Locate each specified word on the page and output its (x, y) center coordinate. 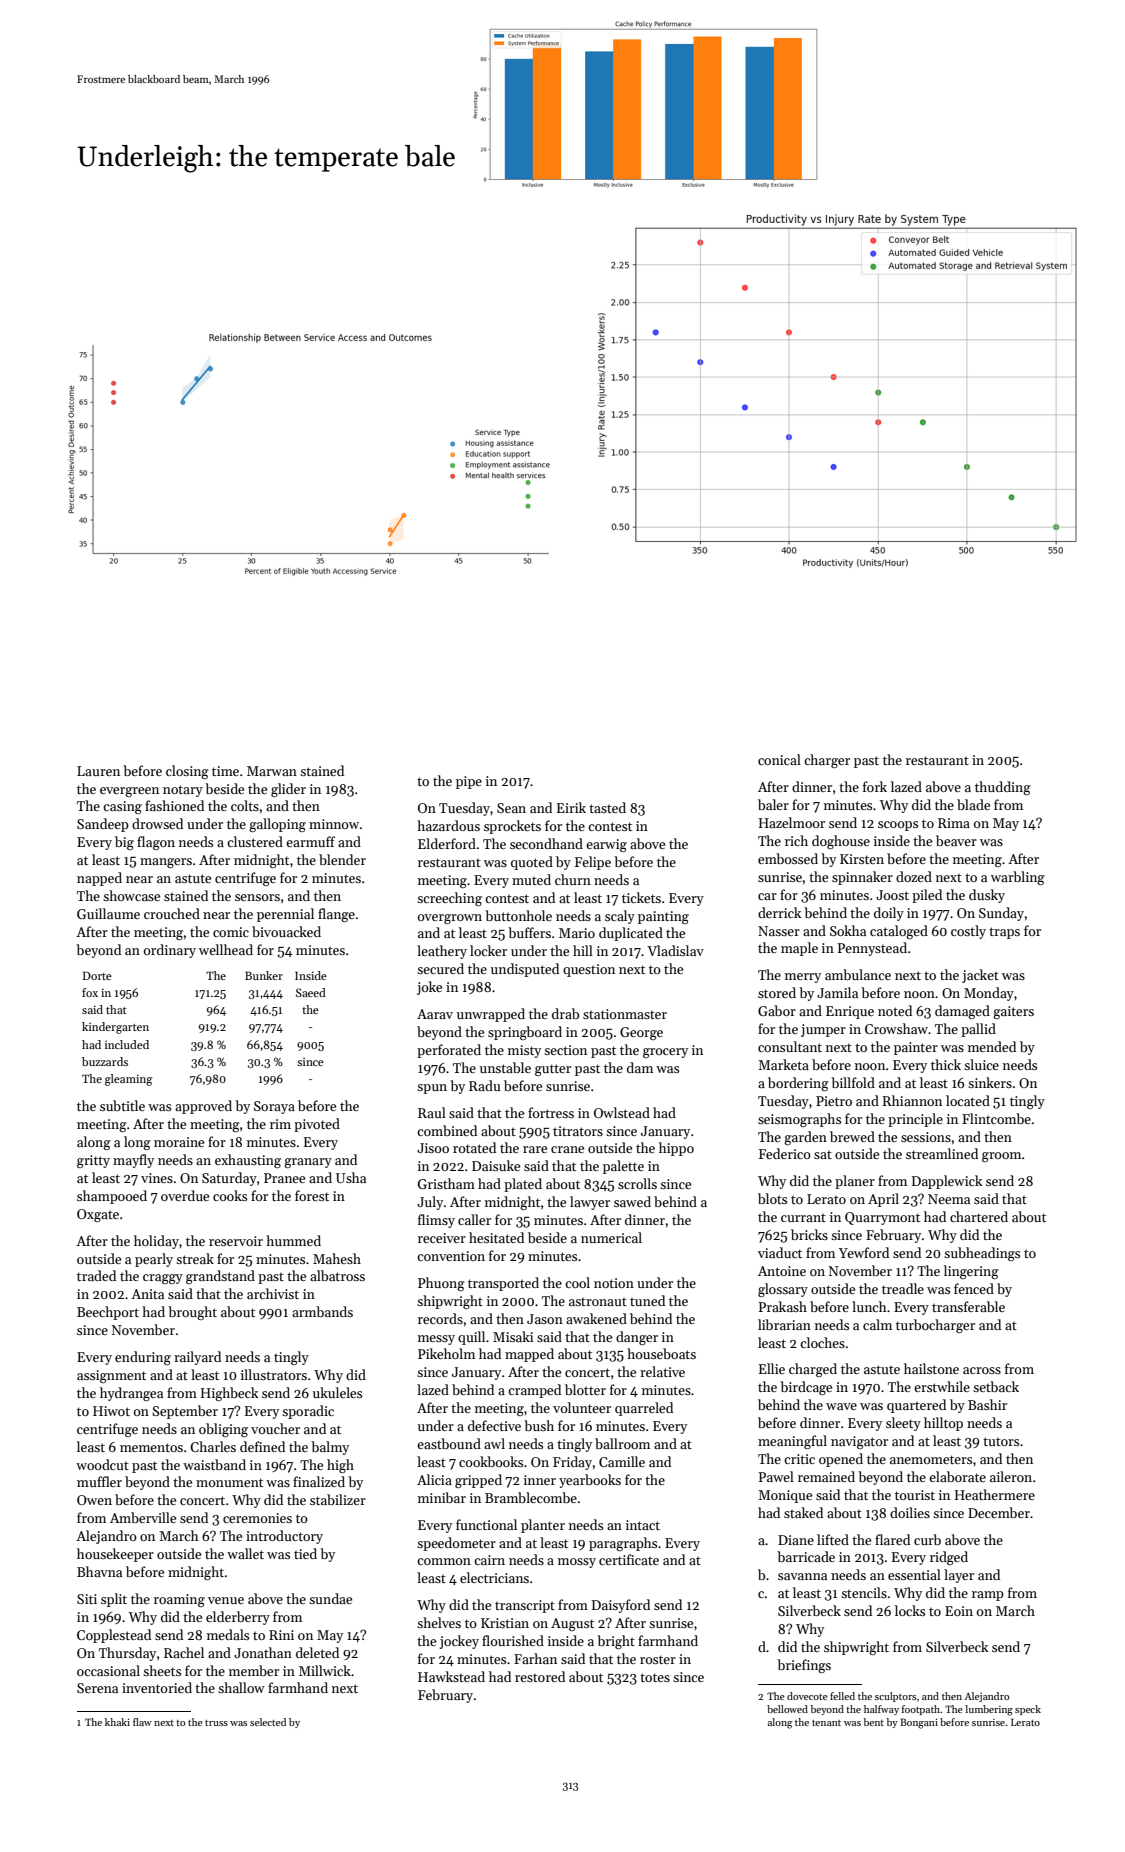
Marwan (272, 771)
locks (910, 1610)
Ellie (772, 1368)
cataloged (899, 932)
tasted (607, 807)
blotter (585, 1389)
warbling (1018, 878)
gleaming (128, 1080)
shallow (241, 1687)
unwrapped (491, 1015)
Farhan (535, 1658)
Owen (94, 1500)
